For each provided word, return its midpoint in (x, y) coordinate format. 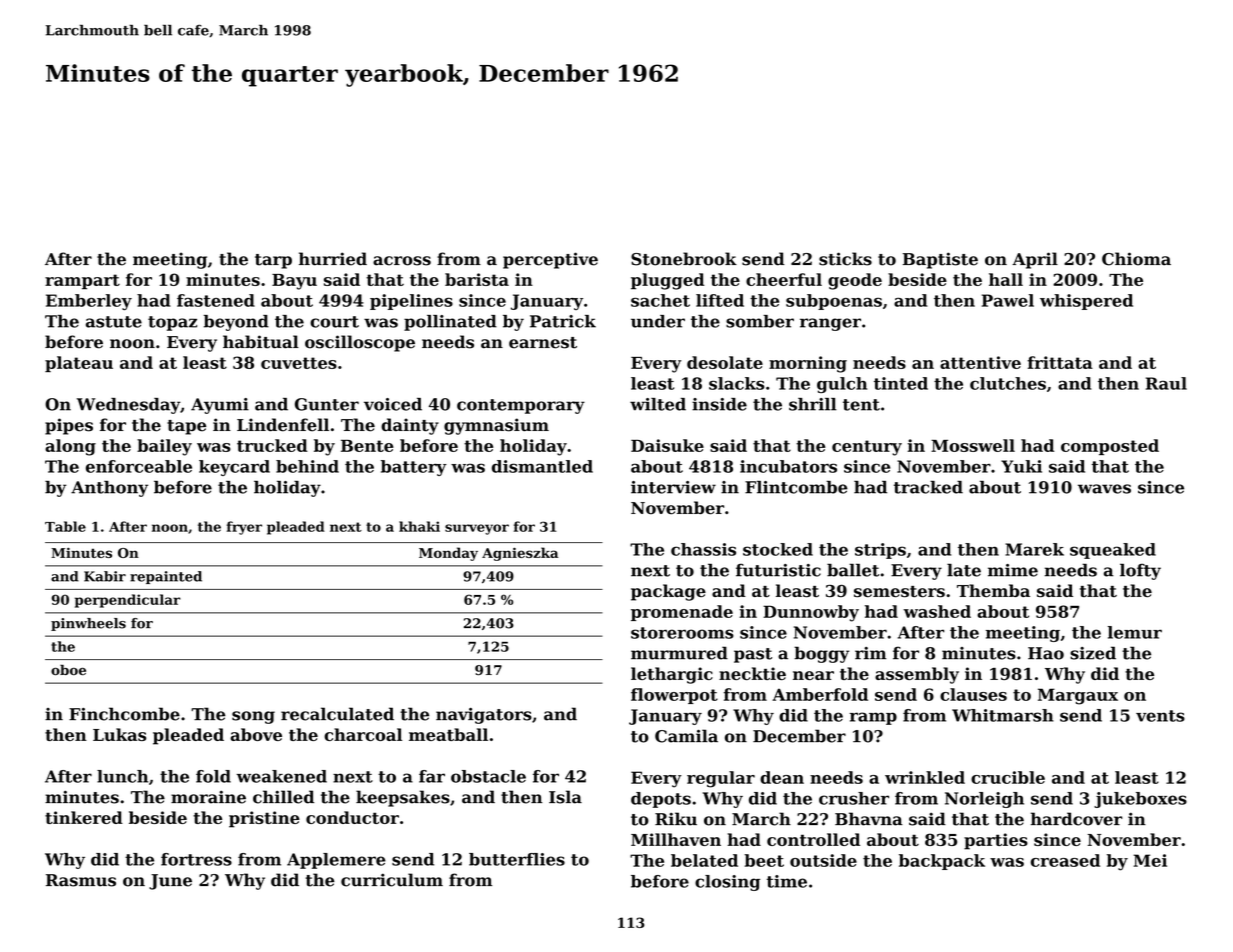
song (253, 717)
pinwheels (88, 624)
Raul (1166, 383)
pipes (69, 426)
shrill (813, 404)
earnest (543, 343)
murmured (679, 653)
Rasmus (81, 880)
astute (114, 322)
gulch (842, 385)
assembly (917, 675)
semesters (899, 592)
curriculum (392, 880)
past (753, 655)
